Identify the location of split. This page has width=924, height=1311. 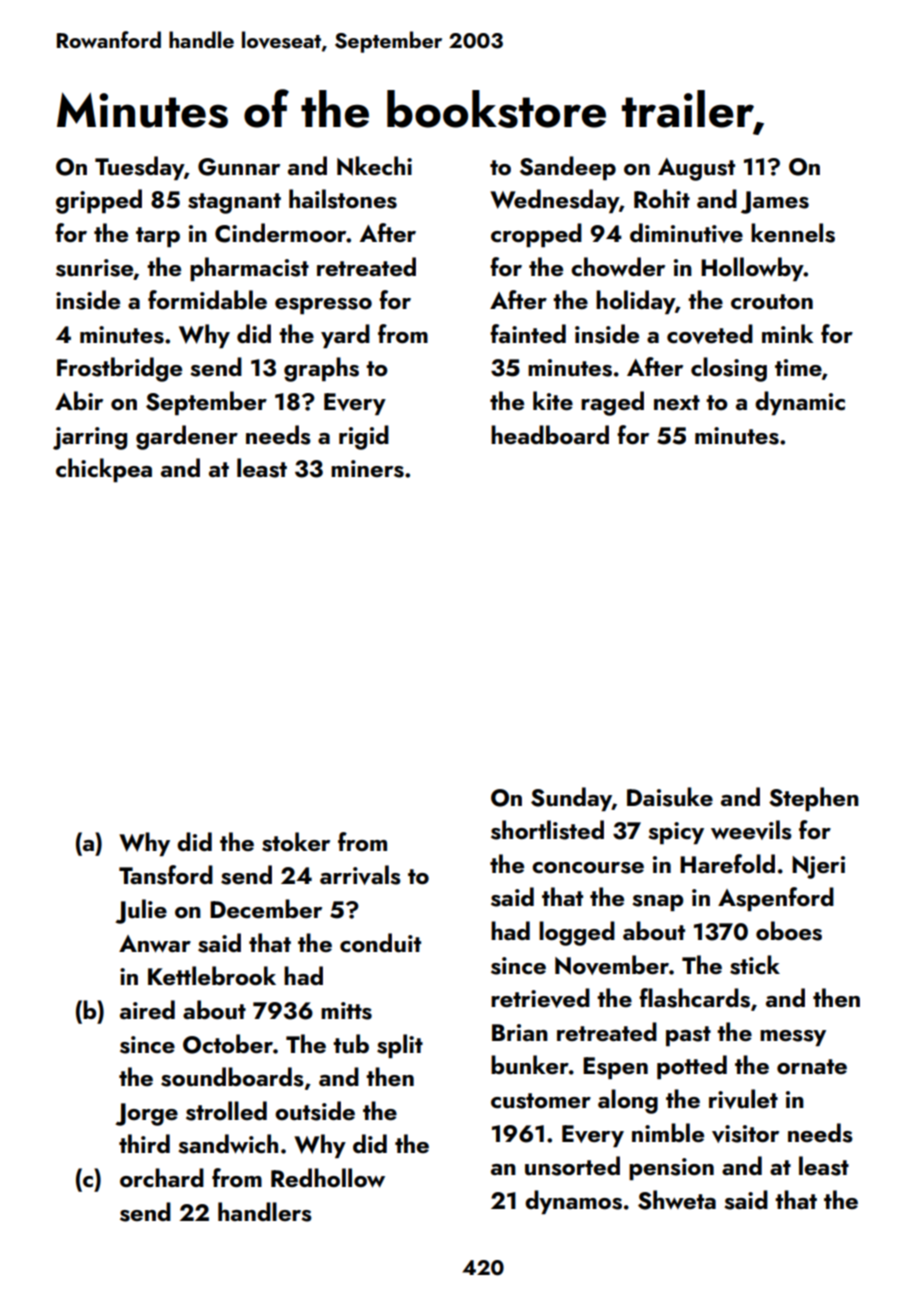
(400, 1046).
